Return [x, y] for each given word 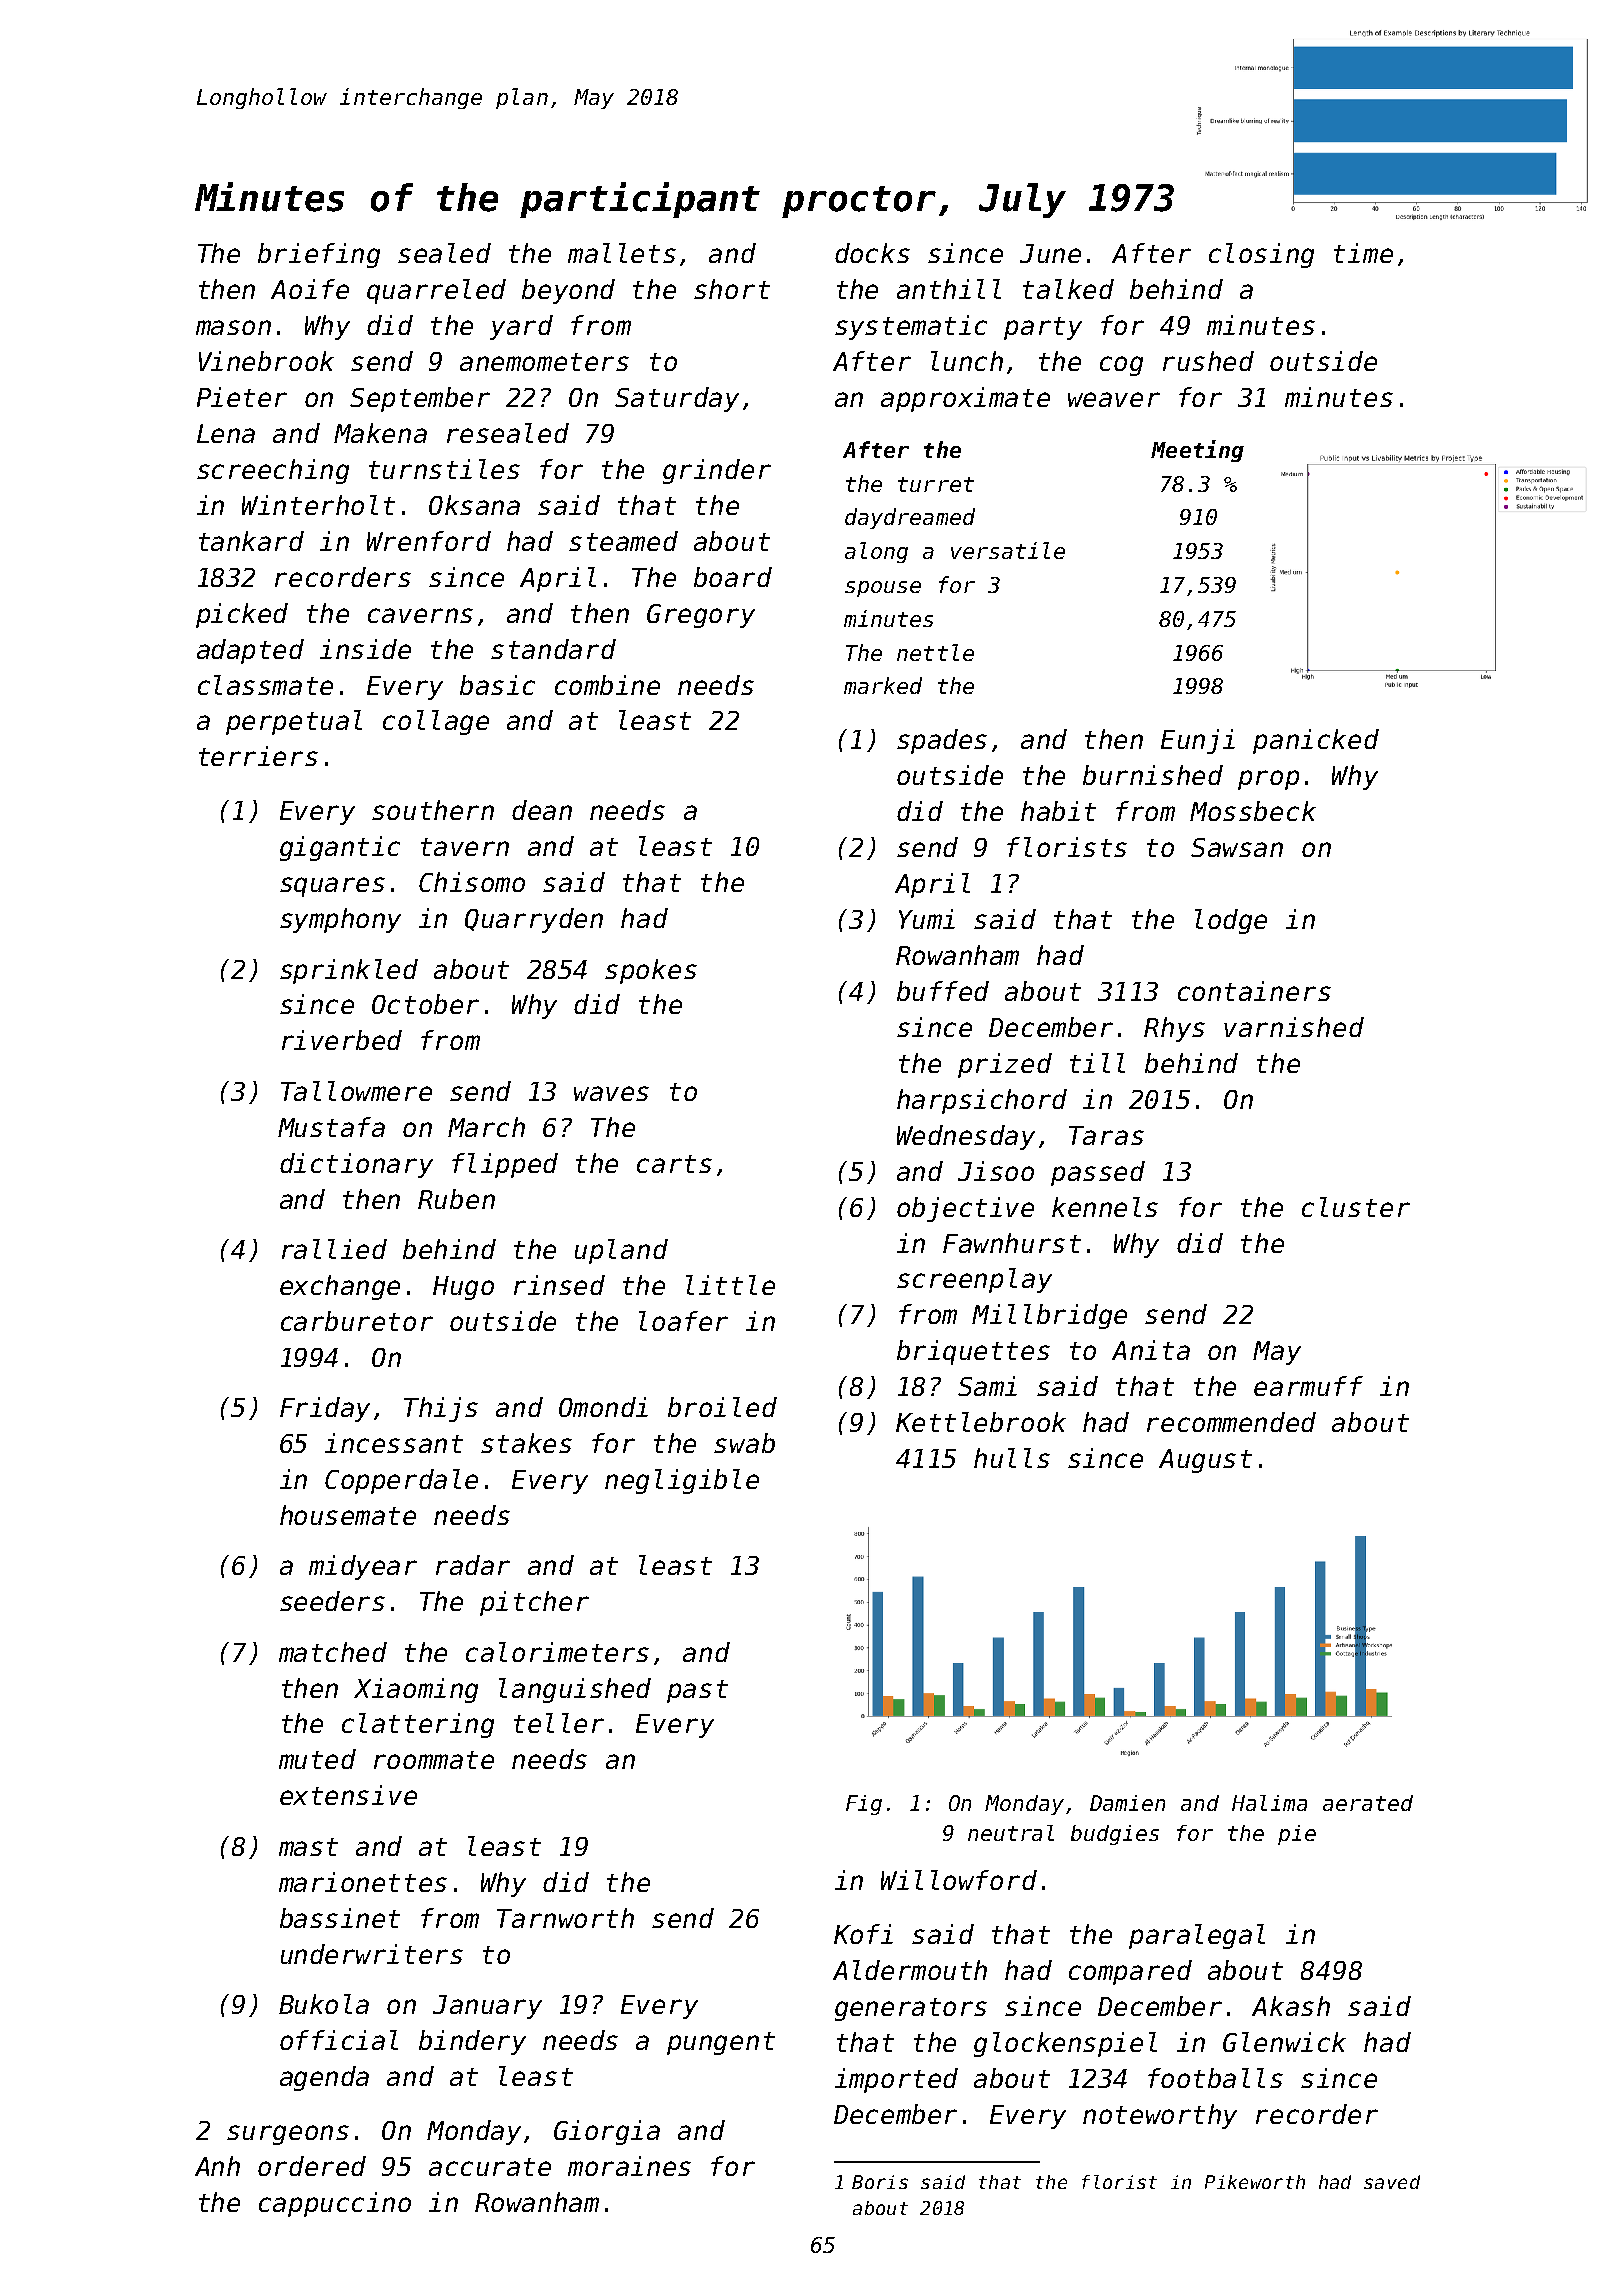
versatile [1008, 550]
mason [233, 327]
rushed [1208, 361]
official [339, 2040]
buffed [943, 991]
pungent [721, 2043]
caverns [420, 615]
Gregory [701, 616]
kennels [1105, 1207]
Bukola [324, 2004]
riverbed [342, 1040]
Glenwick [1284, 2042]
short [732, 289]
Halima [1269, 1803]
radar [473, 1565]
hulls [1012, 1458]
